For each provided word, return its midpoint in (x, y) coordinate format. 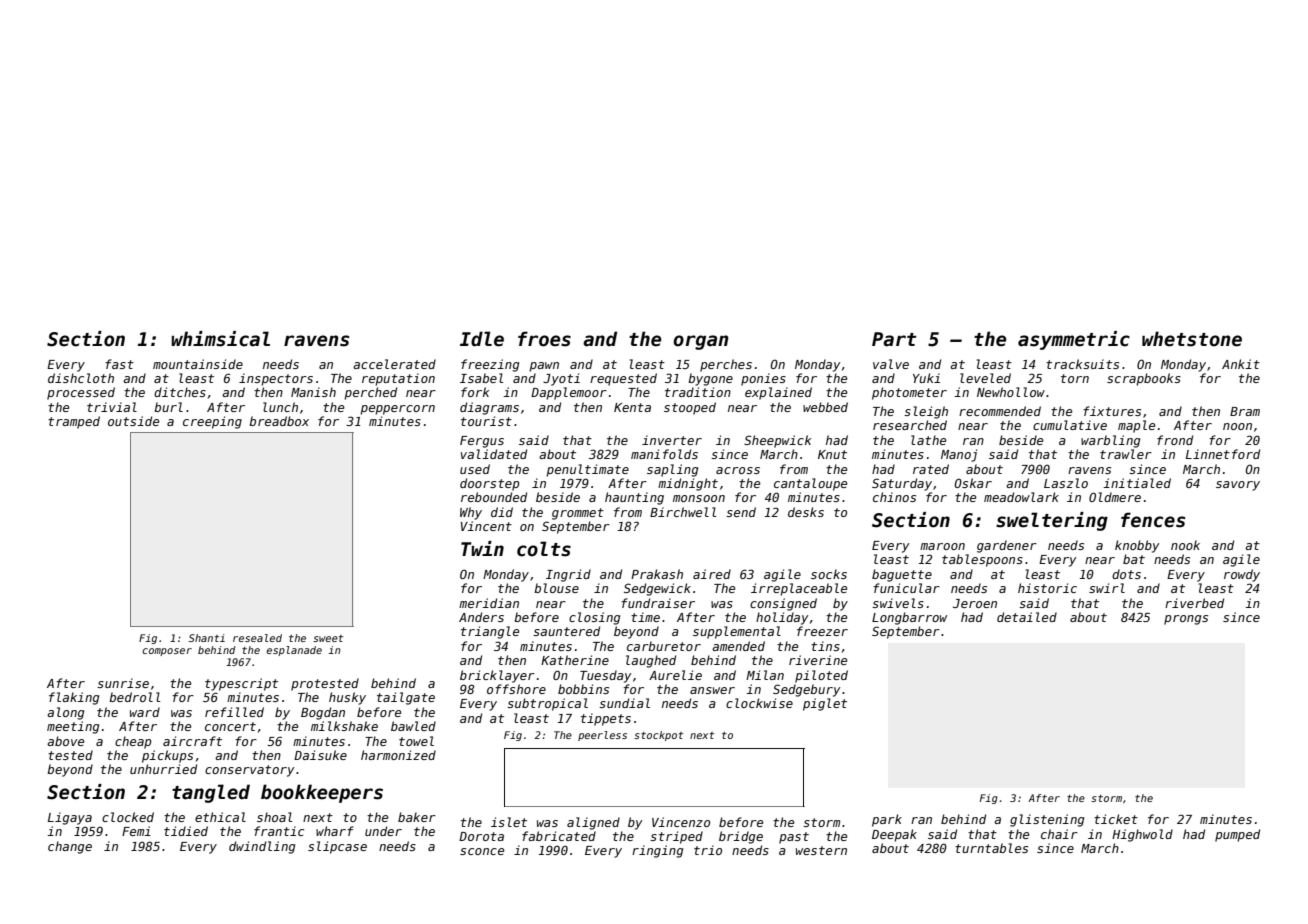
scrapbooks (1144, 379)
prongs (1186, 620)
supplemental (737, 632)
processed (81, 393)
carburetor (664, 646)
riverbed (1194, 603)
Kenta (632, 407)
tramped (74, 422)
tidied (186, 831)
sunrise (123, 683)
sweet (328, 638)
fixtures (1112, 411)
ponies (763, 379)
